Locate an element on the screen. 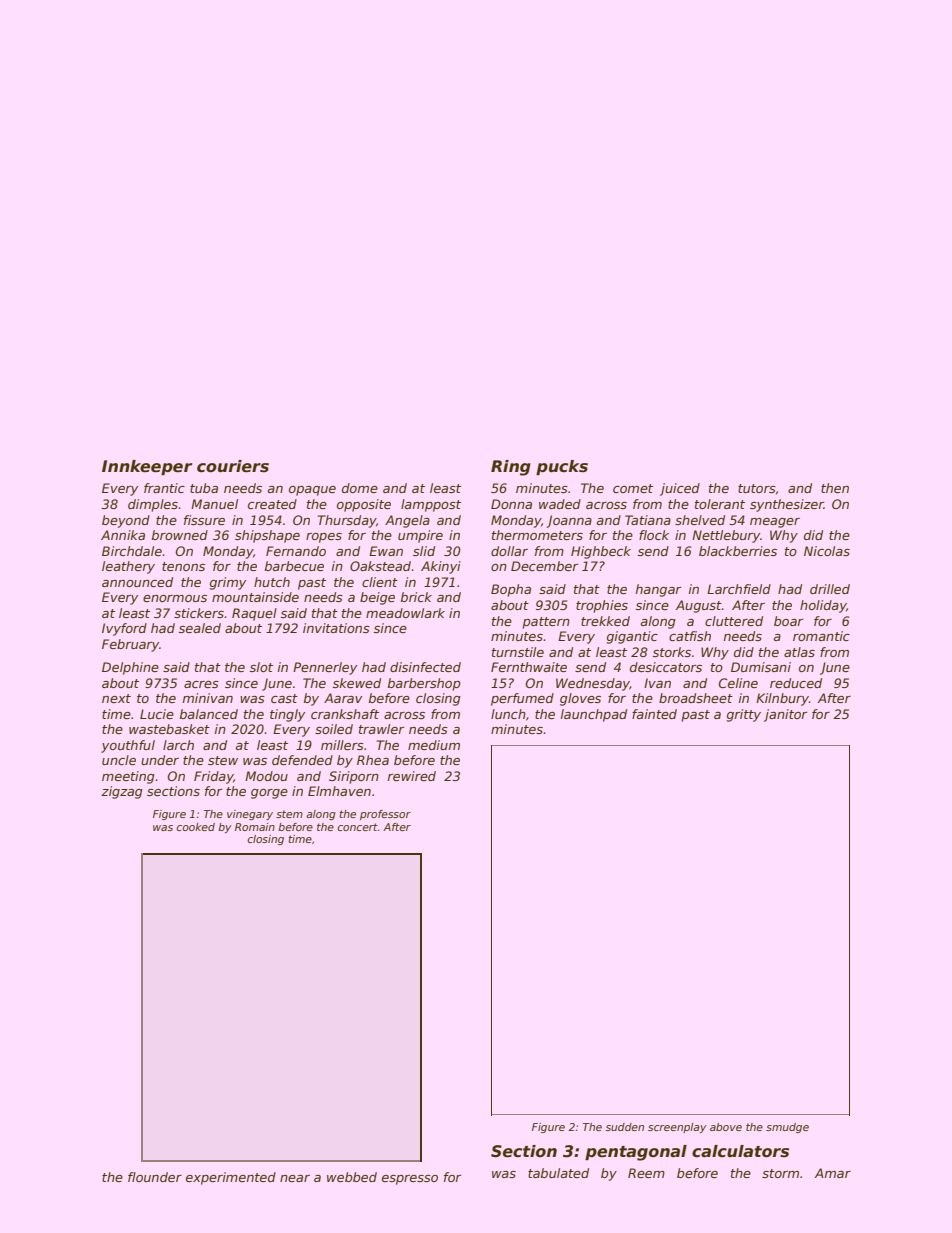  janitor is located at coordinates (785, 715).
